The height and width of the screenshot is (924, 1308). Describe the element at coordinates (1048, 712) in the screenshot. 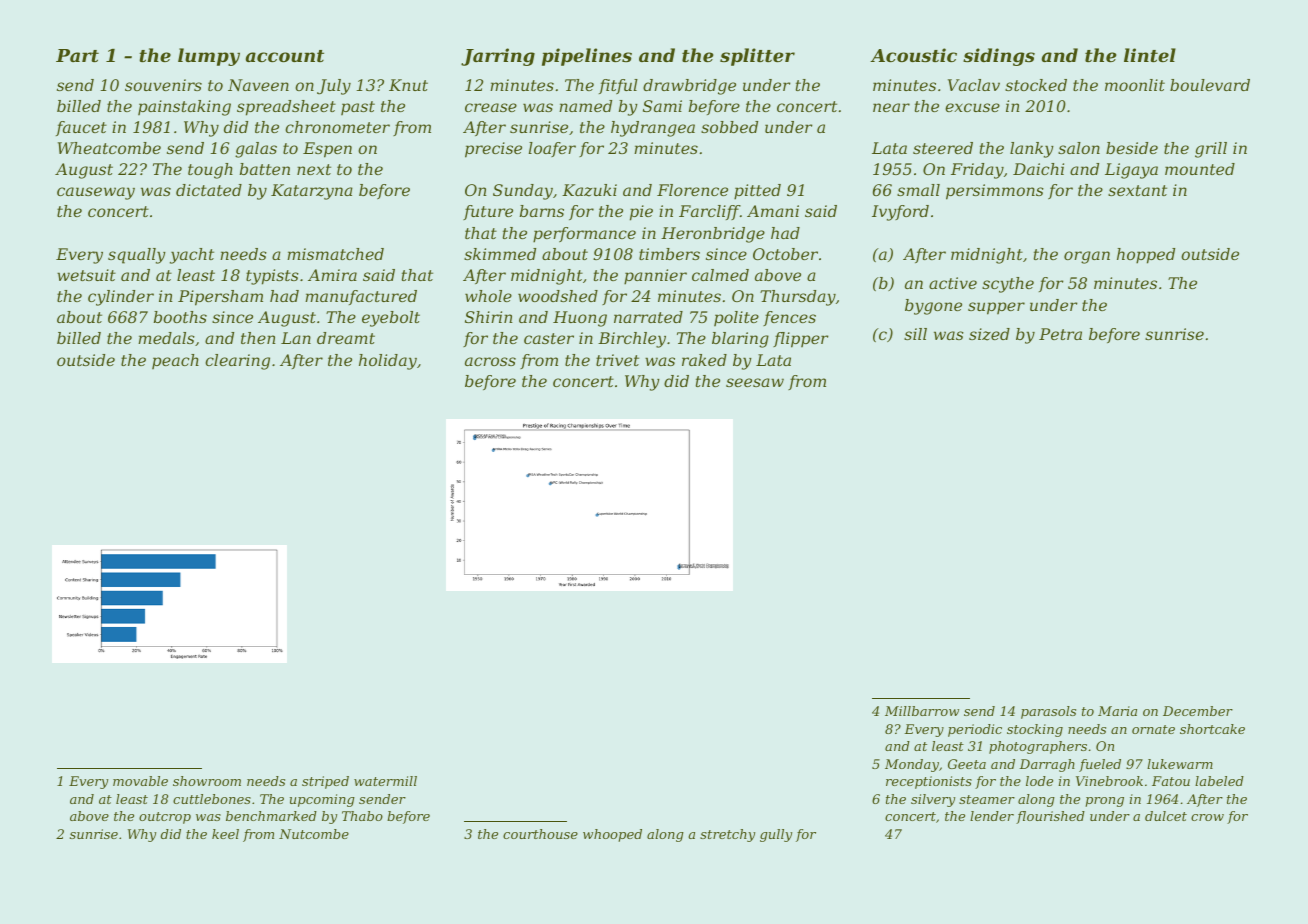

I see `parasols` at that location.
